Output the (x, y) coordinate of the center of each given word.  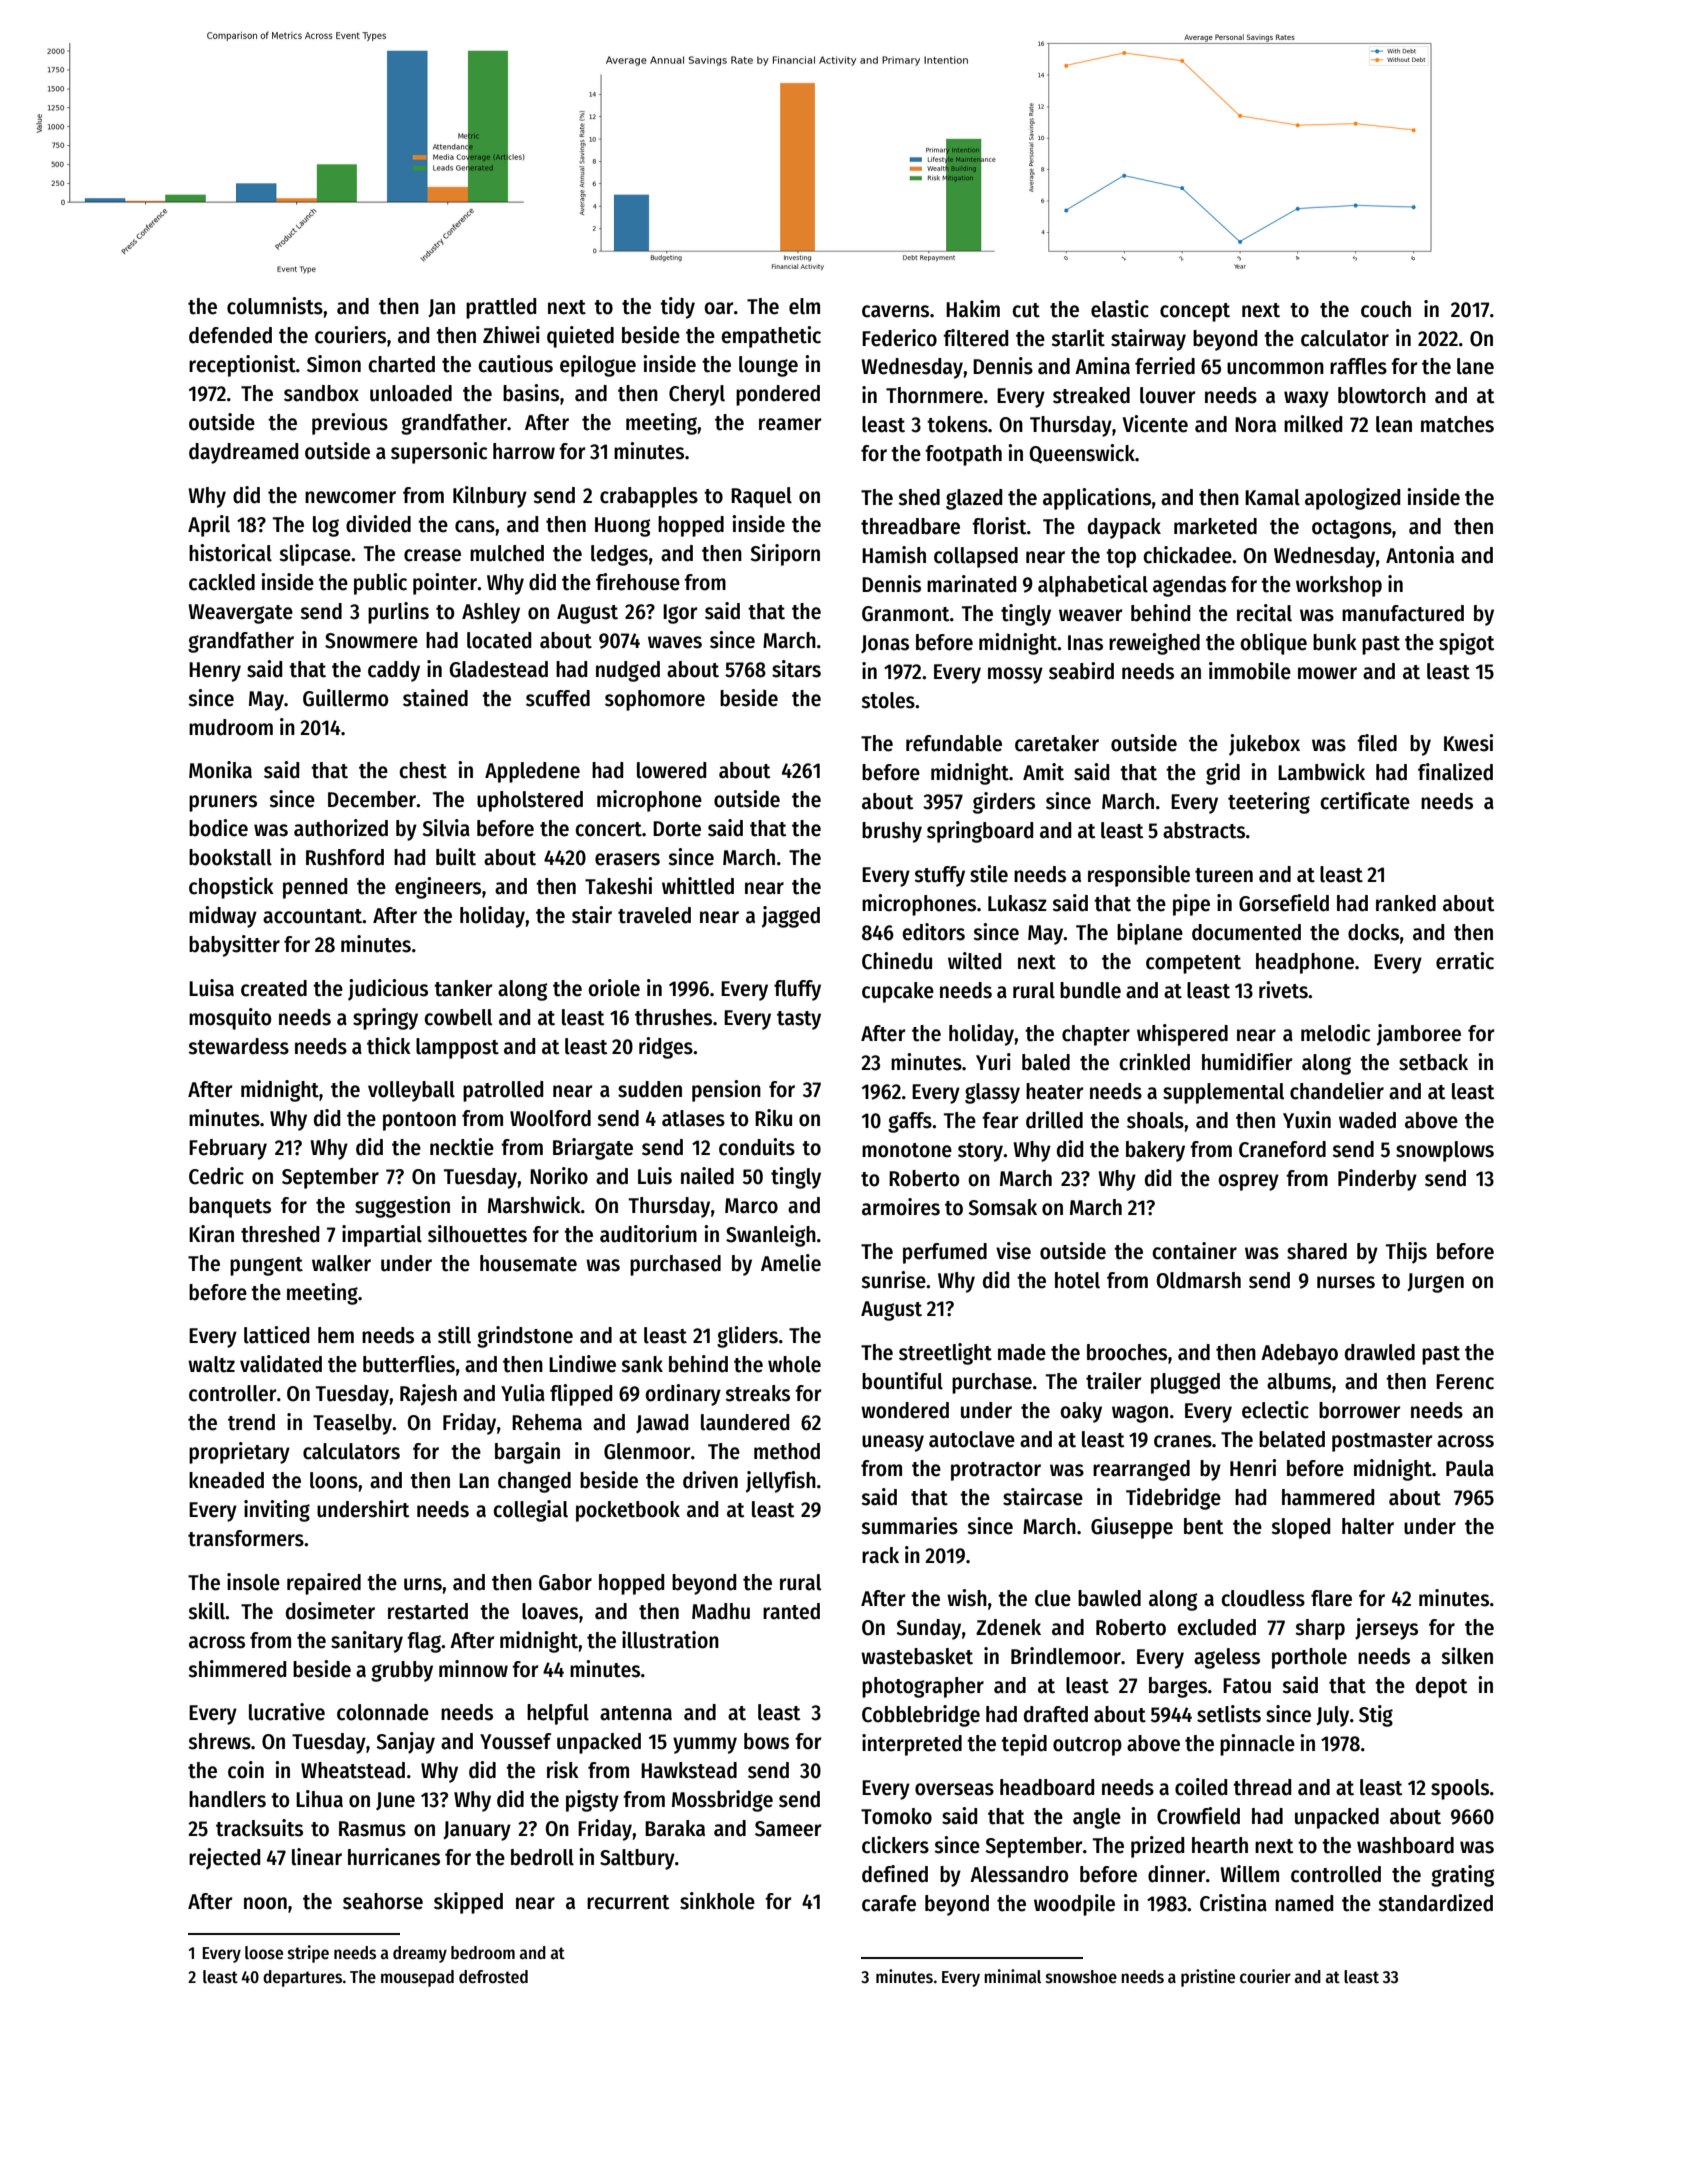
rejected (224, 1859)
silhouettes (477, 1234)
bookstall (230, 857)
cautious (515, 364)
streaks (757, 1393)
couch (1386, 309)
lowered (671, 770)
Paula (1470, 1468)
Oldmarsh (1198, 1280)
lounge (768, 366)
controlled (1336, 1874)
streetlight (945, 1354)
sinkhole (717, 1901)
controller (232, 1393)
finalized (1455, 772)
